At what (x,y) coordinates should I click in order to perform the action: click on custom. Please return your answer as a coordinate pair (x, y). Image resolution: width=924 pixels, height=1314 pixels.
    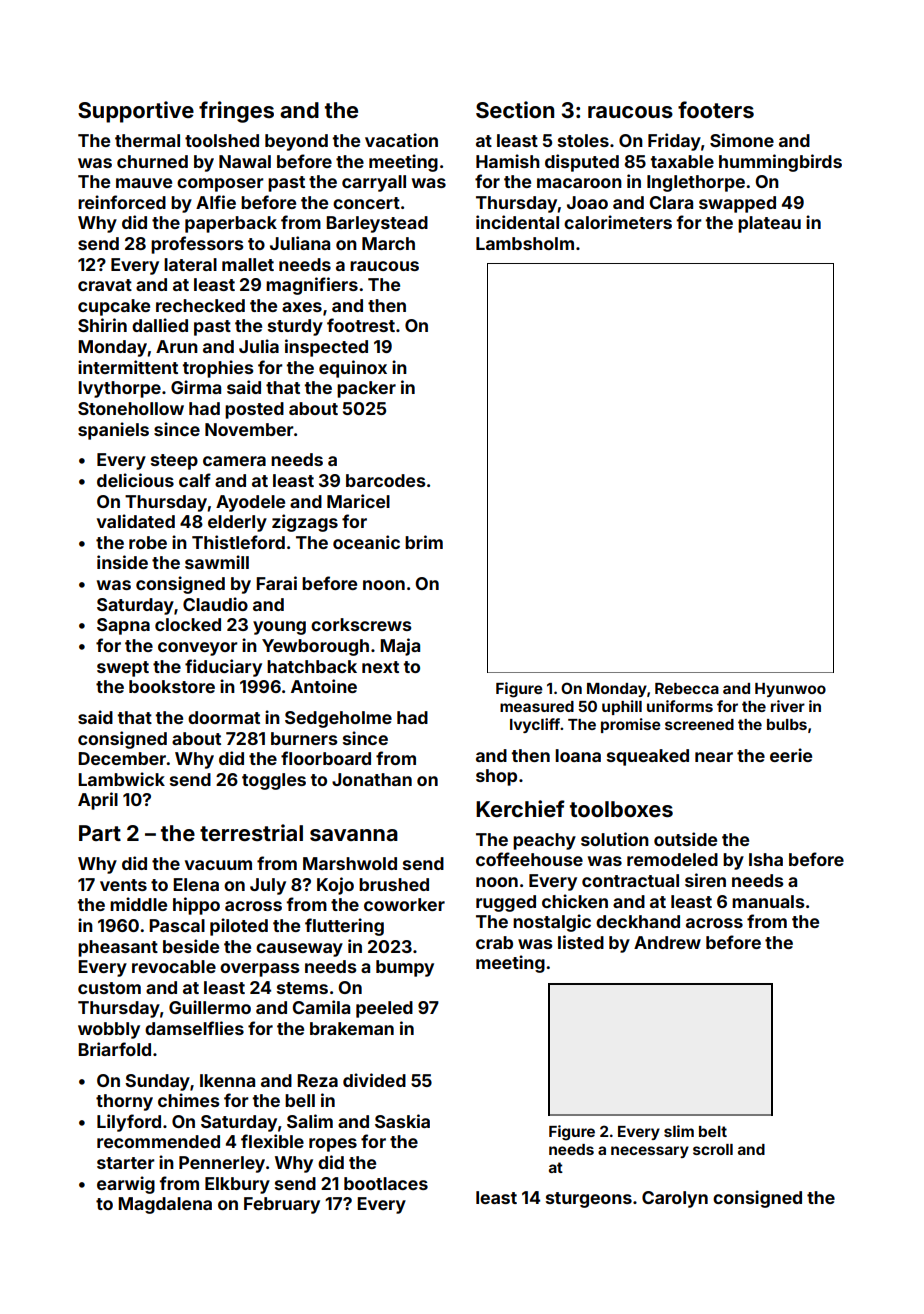
    Looking at the image, I should click on (109, 988).
